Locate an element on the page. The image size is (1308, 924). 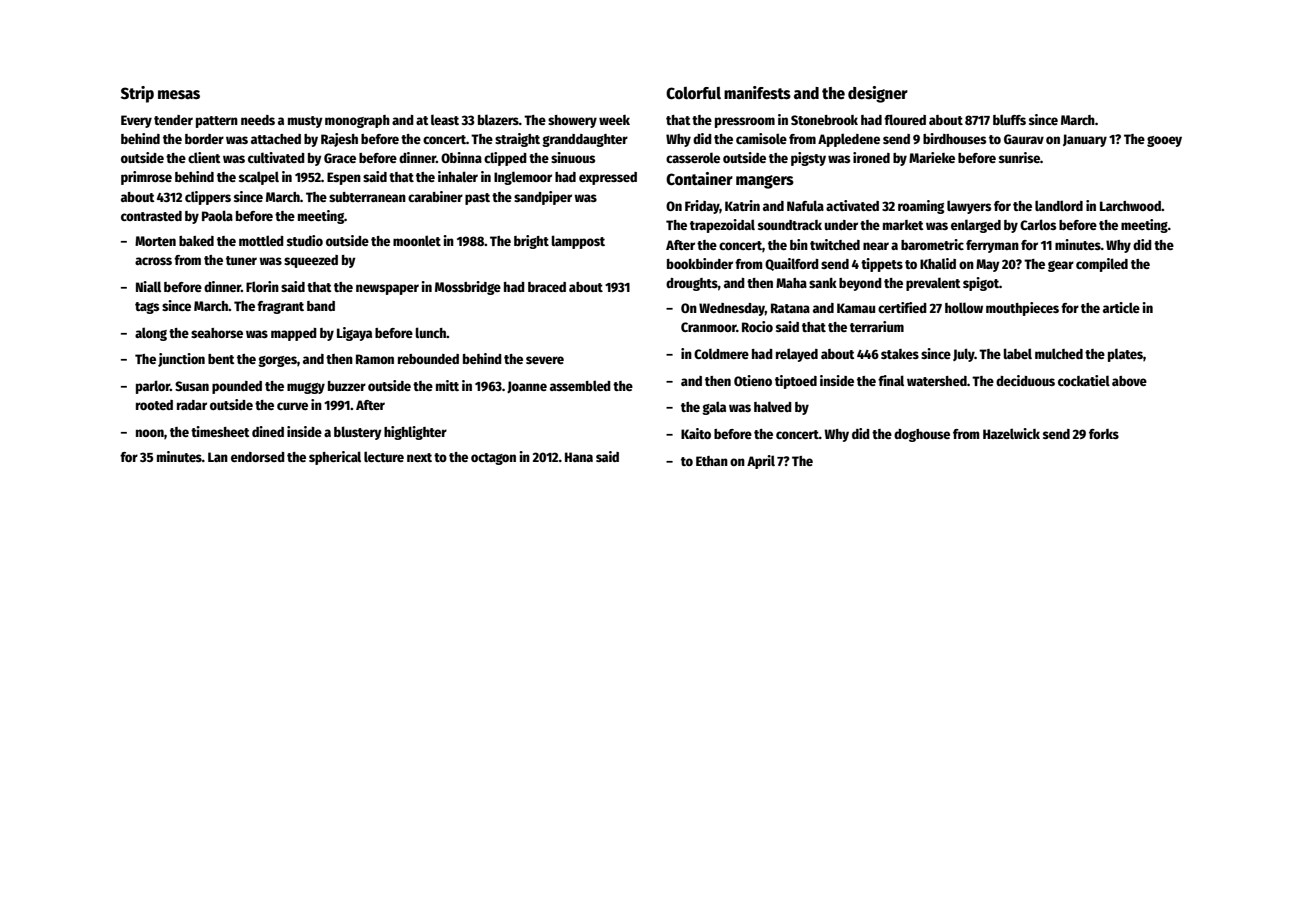
doghouse is located at coordinates (922, 435).
